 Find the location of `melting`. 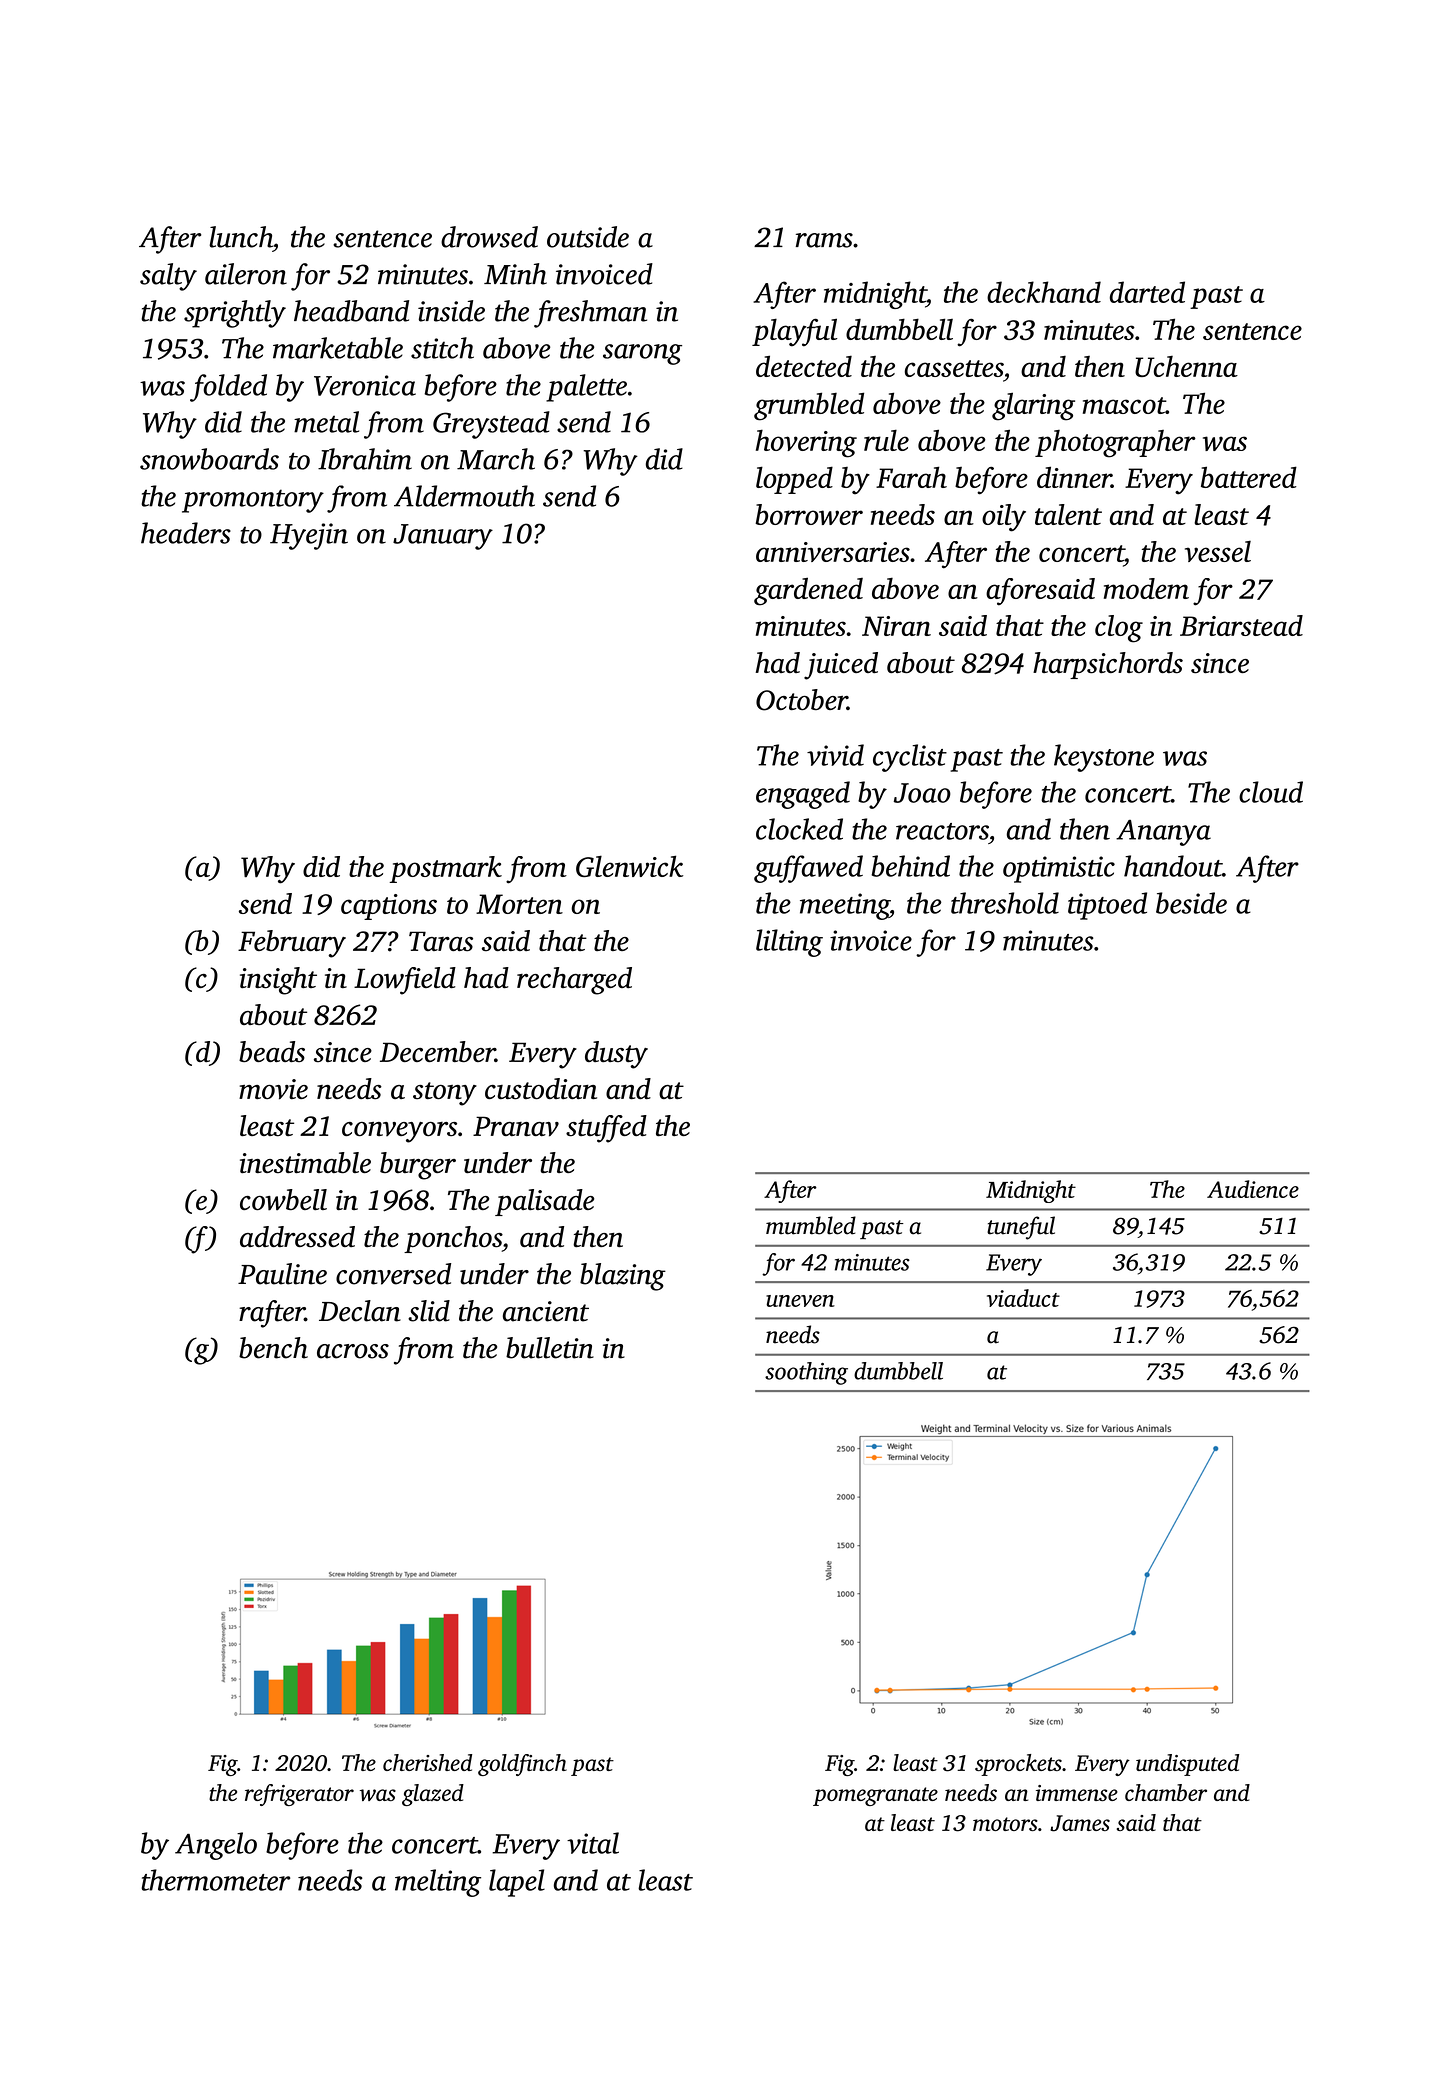

melting is located at coordinates (438, 1883).
